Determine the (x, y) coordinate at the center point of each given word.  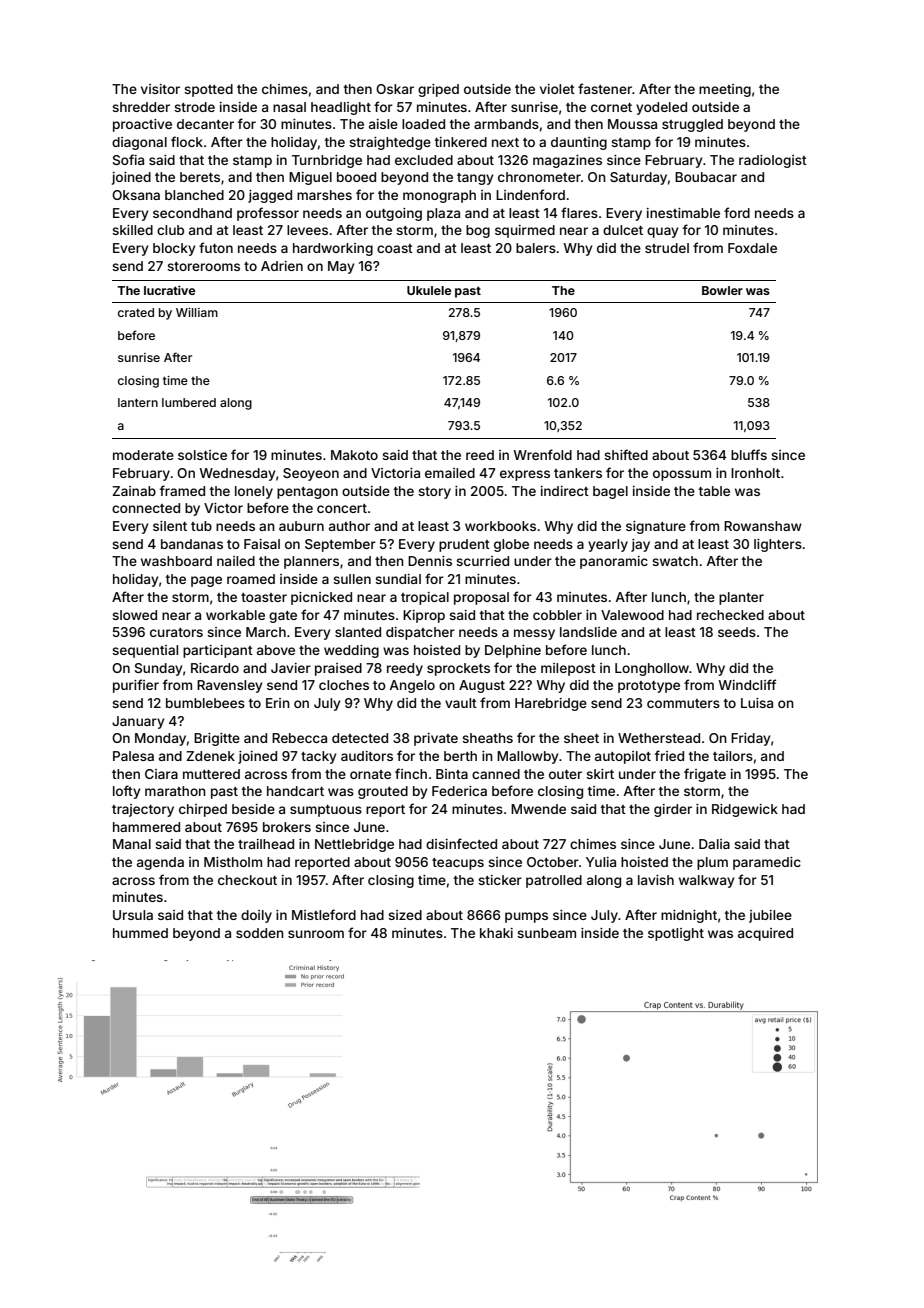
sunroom (316, 934)
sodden (260, 933)
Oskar (395, 89)
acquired (765, 934)
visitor (160, 89)
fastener (605, 88)
